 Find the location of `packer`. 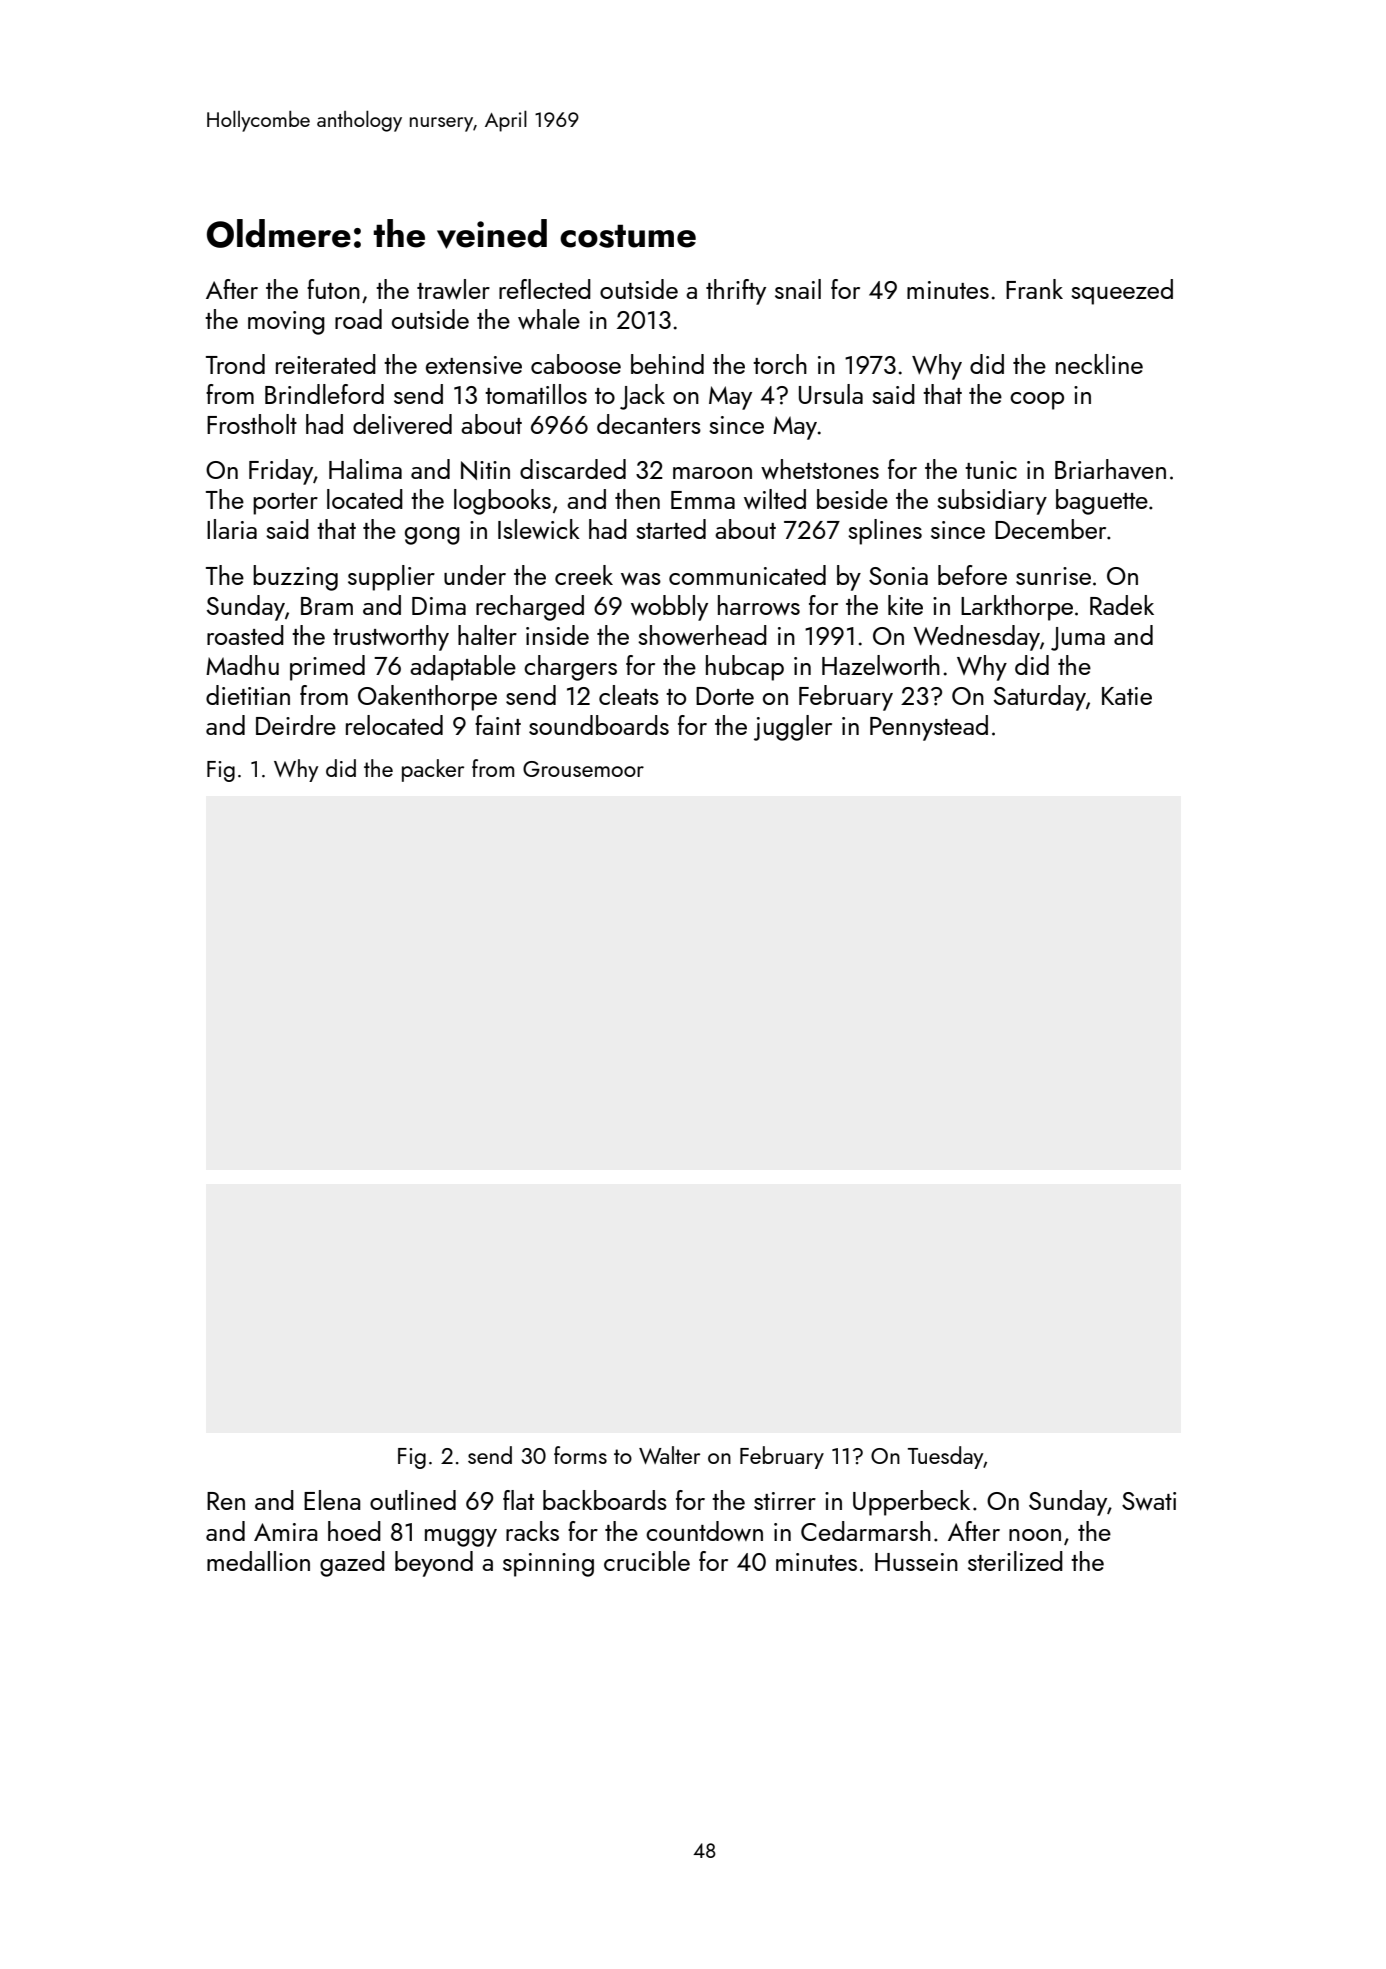

packer is located at coordinates (433, 770).
